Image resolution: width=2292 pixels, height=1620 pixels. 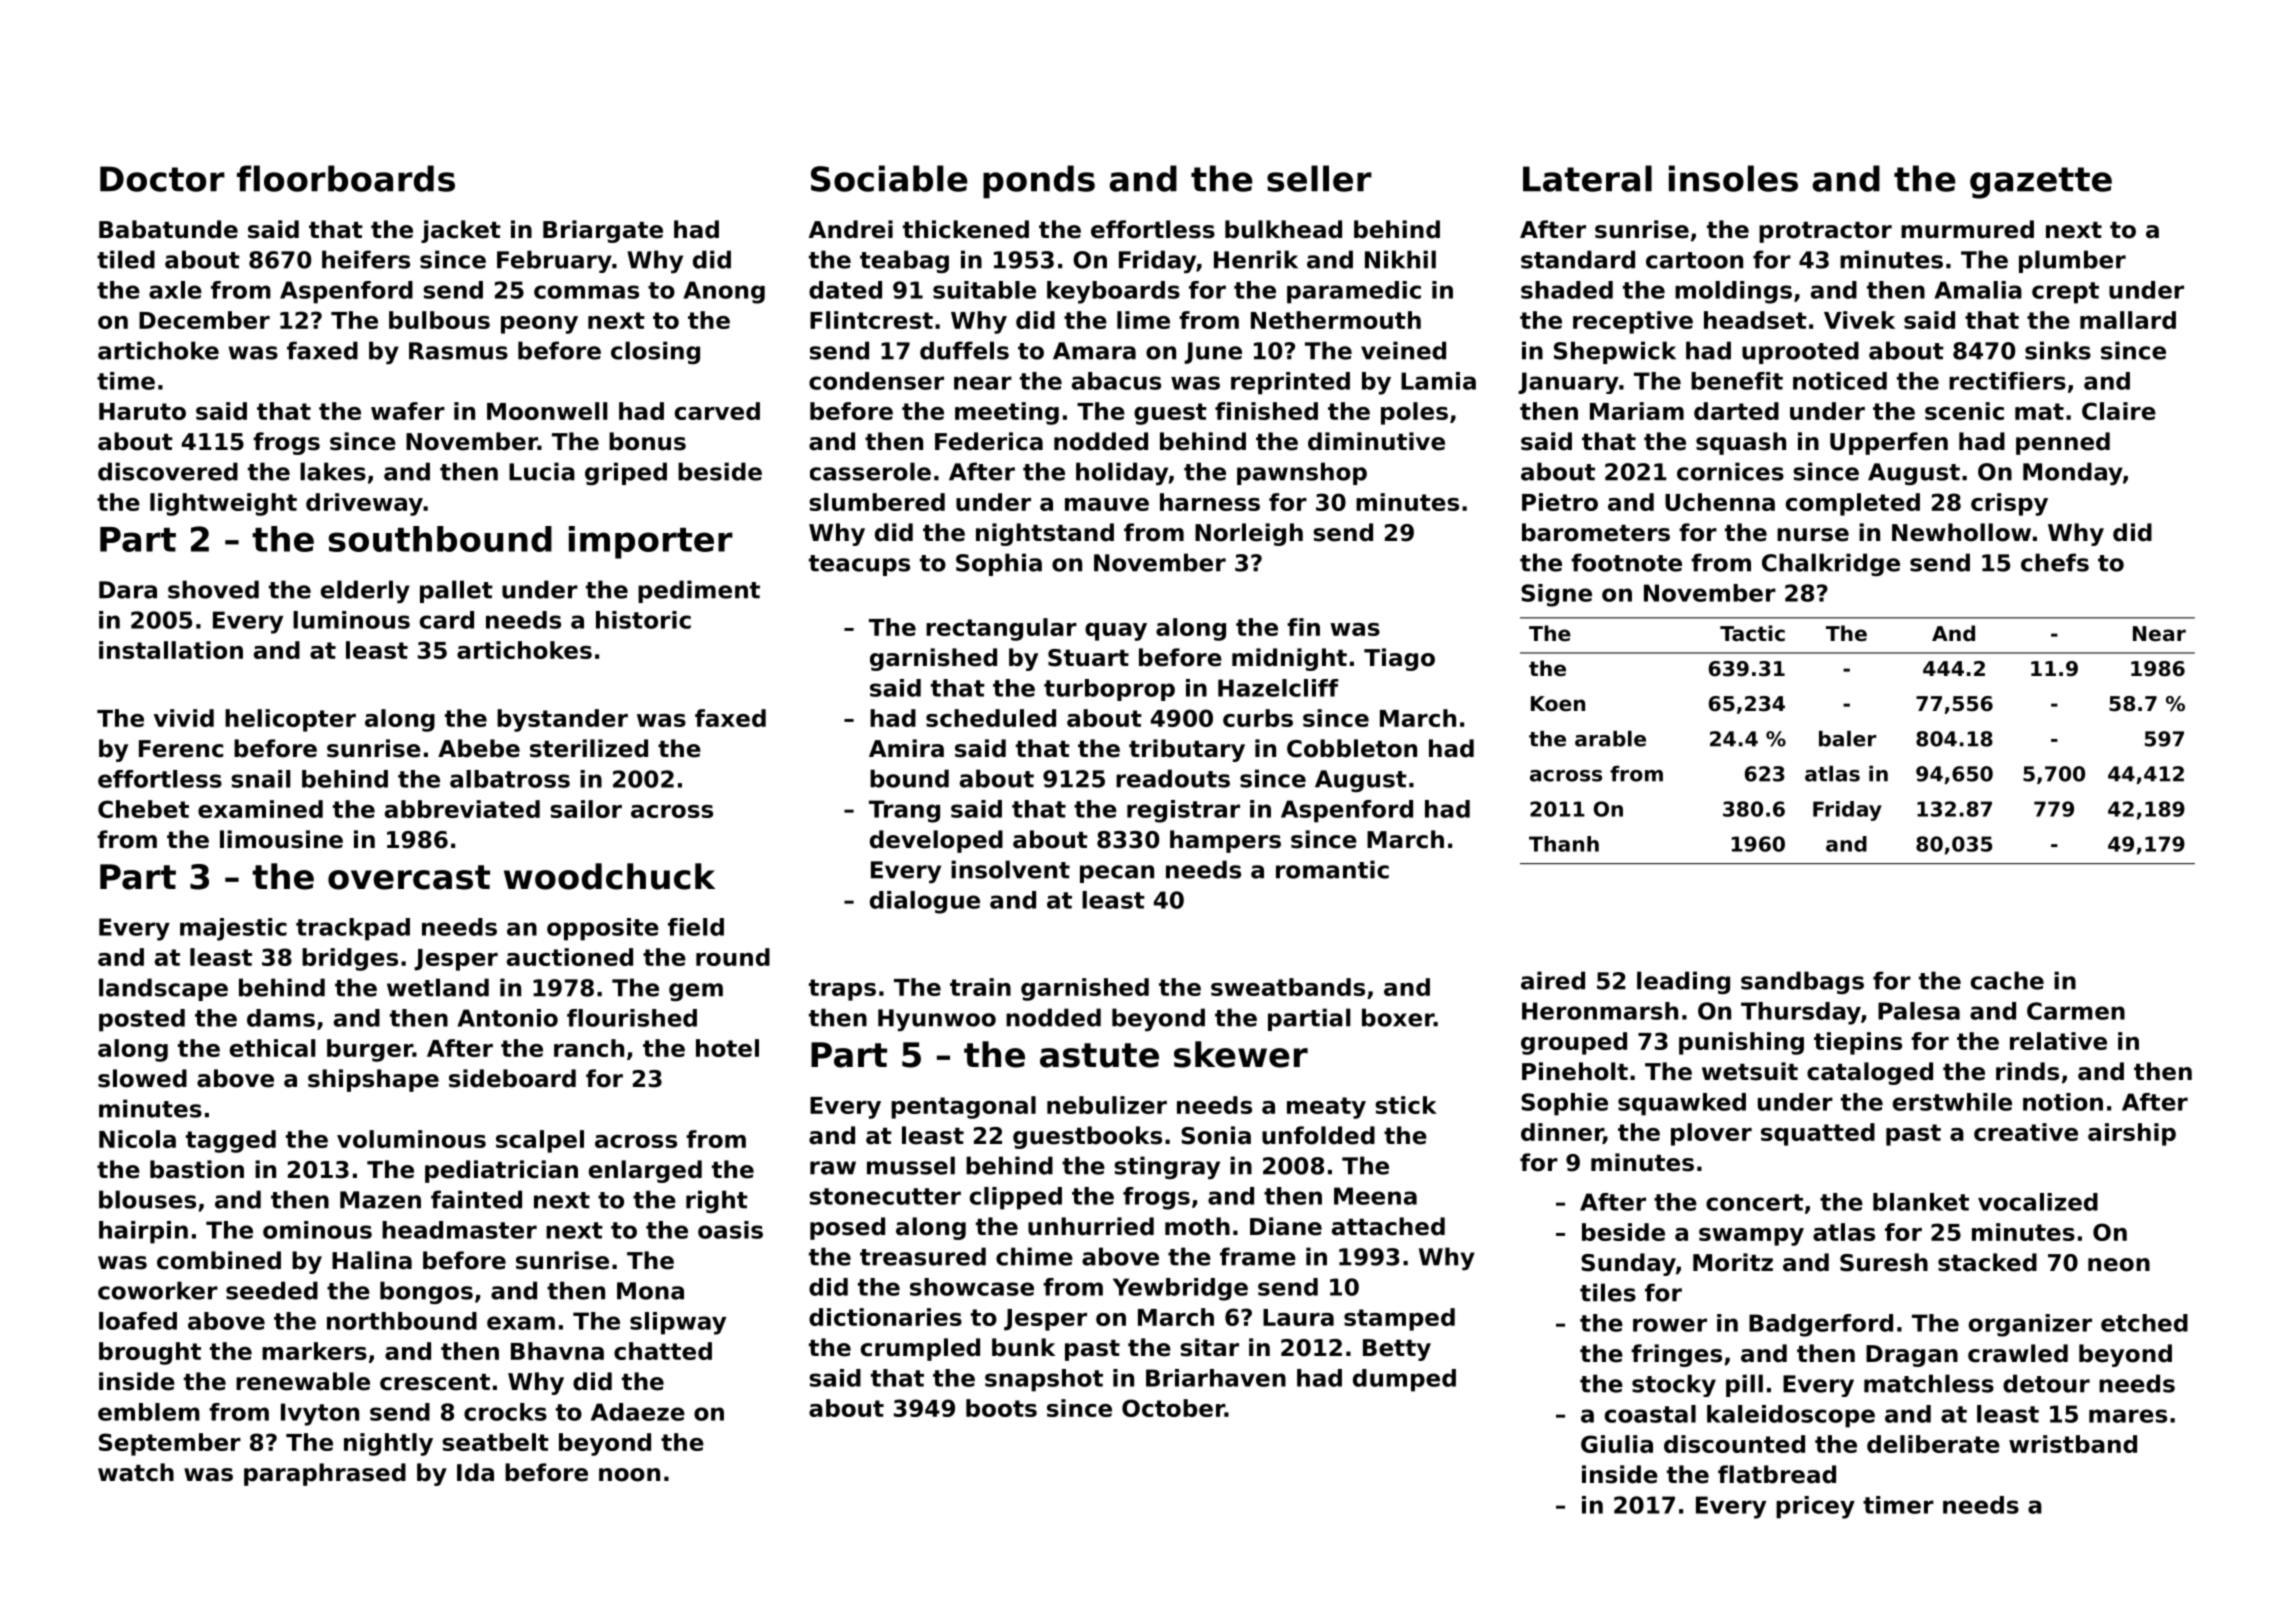 What do you see at coordinates (1039, 182) in the screenshot?
I see `ponds` at bounding box center [1039, 182].
